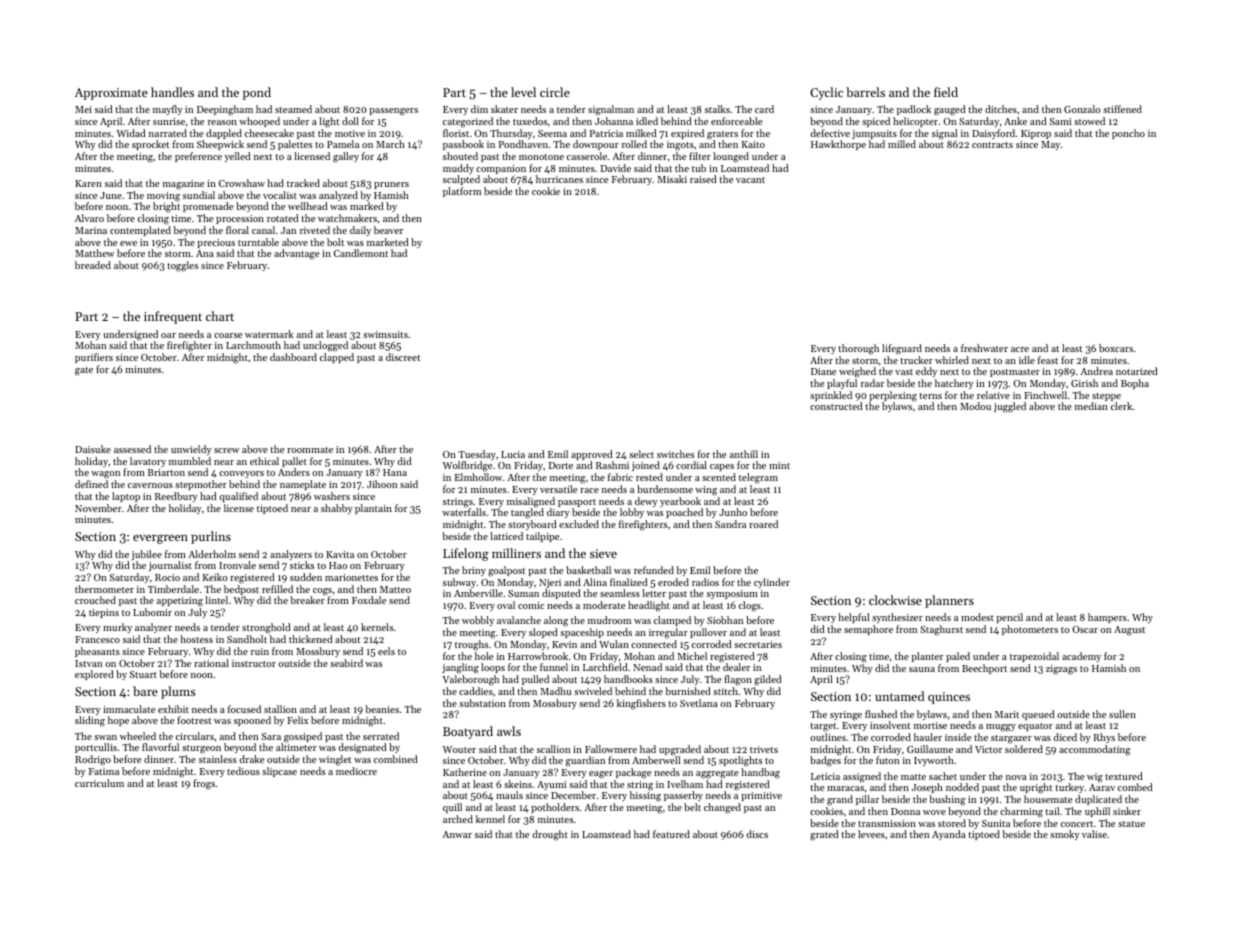 This screenshot has height=952, width=1233. What do you see at coordinates (295, 145) in the screenshot?
I see `palettes` at bounding box center [295, 145].
